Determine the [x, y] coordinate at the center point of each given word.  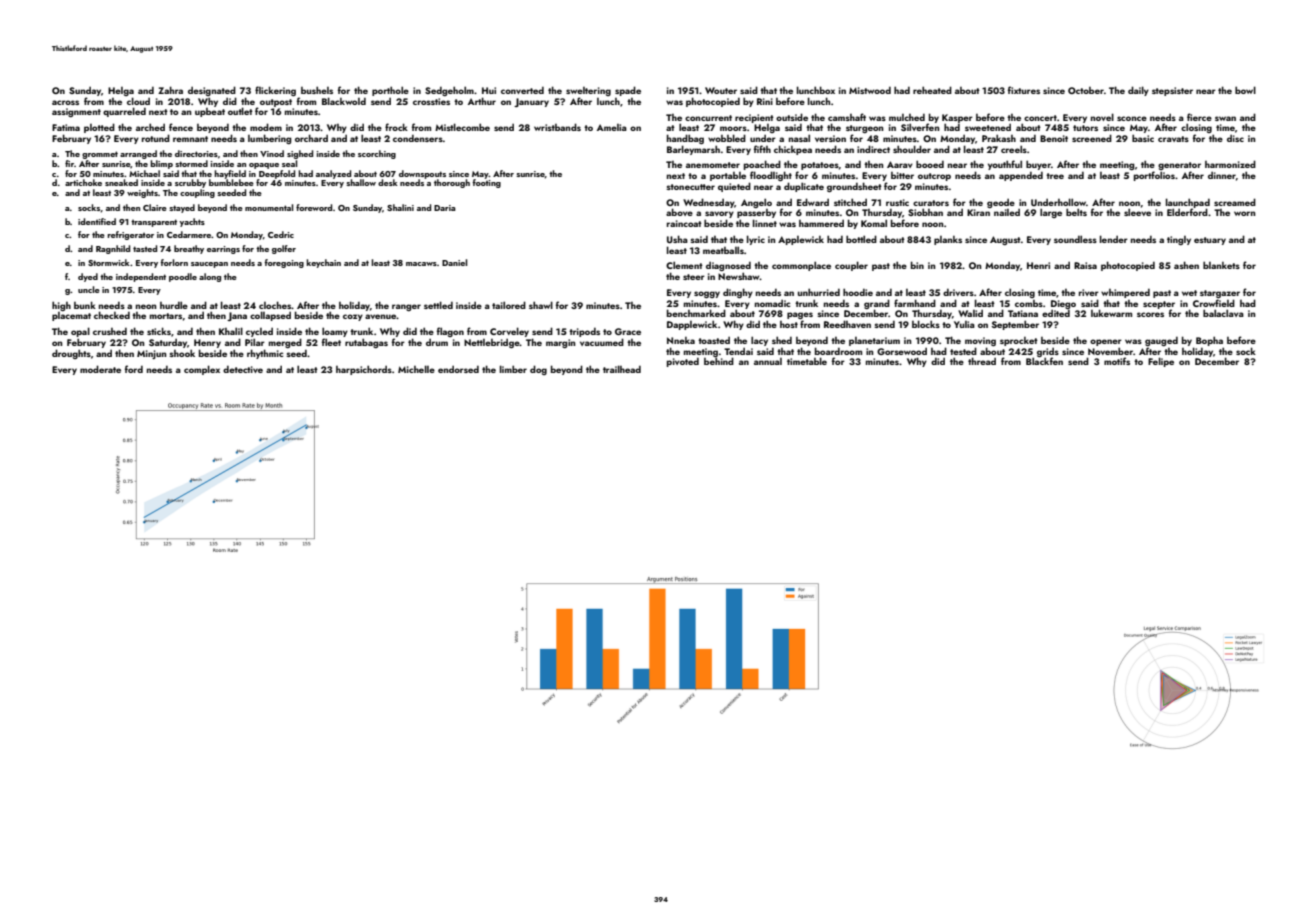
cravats [1173, 139]
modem [266, 127]
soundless [1075, 239]
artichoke [83, 182]
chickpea [793, 150]
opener [1106, 342]
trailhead [622, 369]
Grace [628, 331]
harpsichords [364, 370]
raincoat [684, 223]
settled [438, 305]
